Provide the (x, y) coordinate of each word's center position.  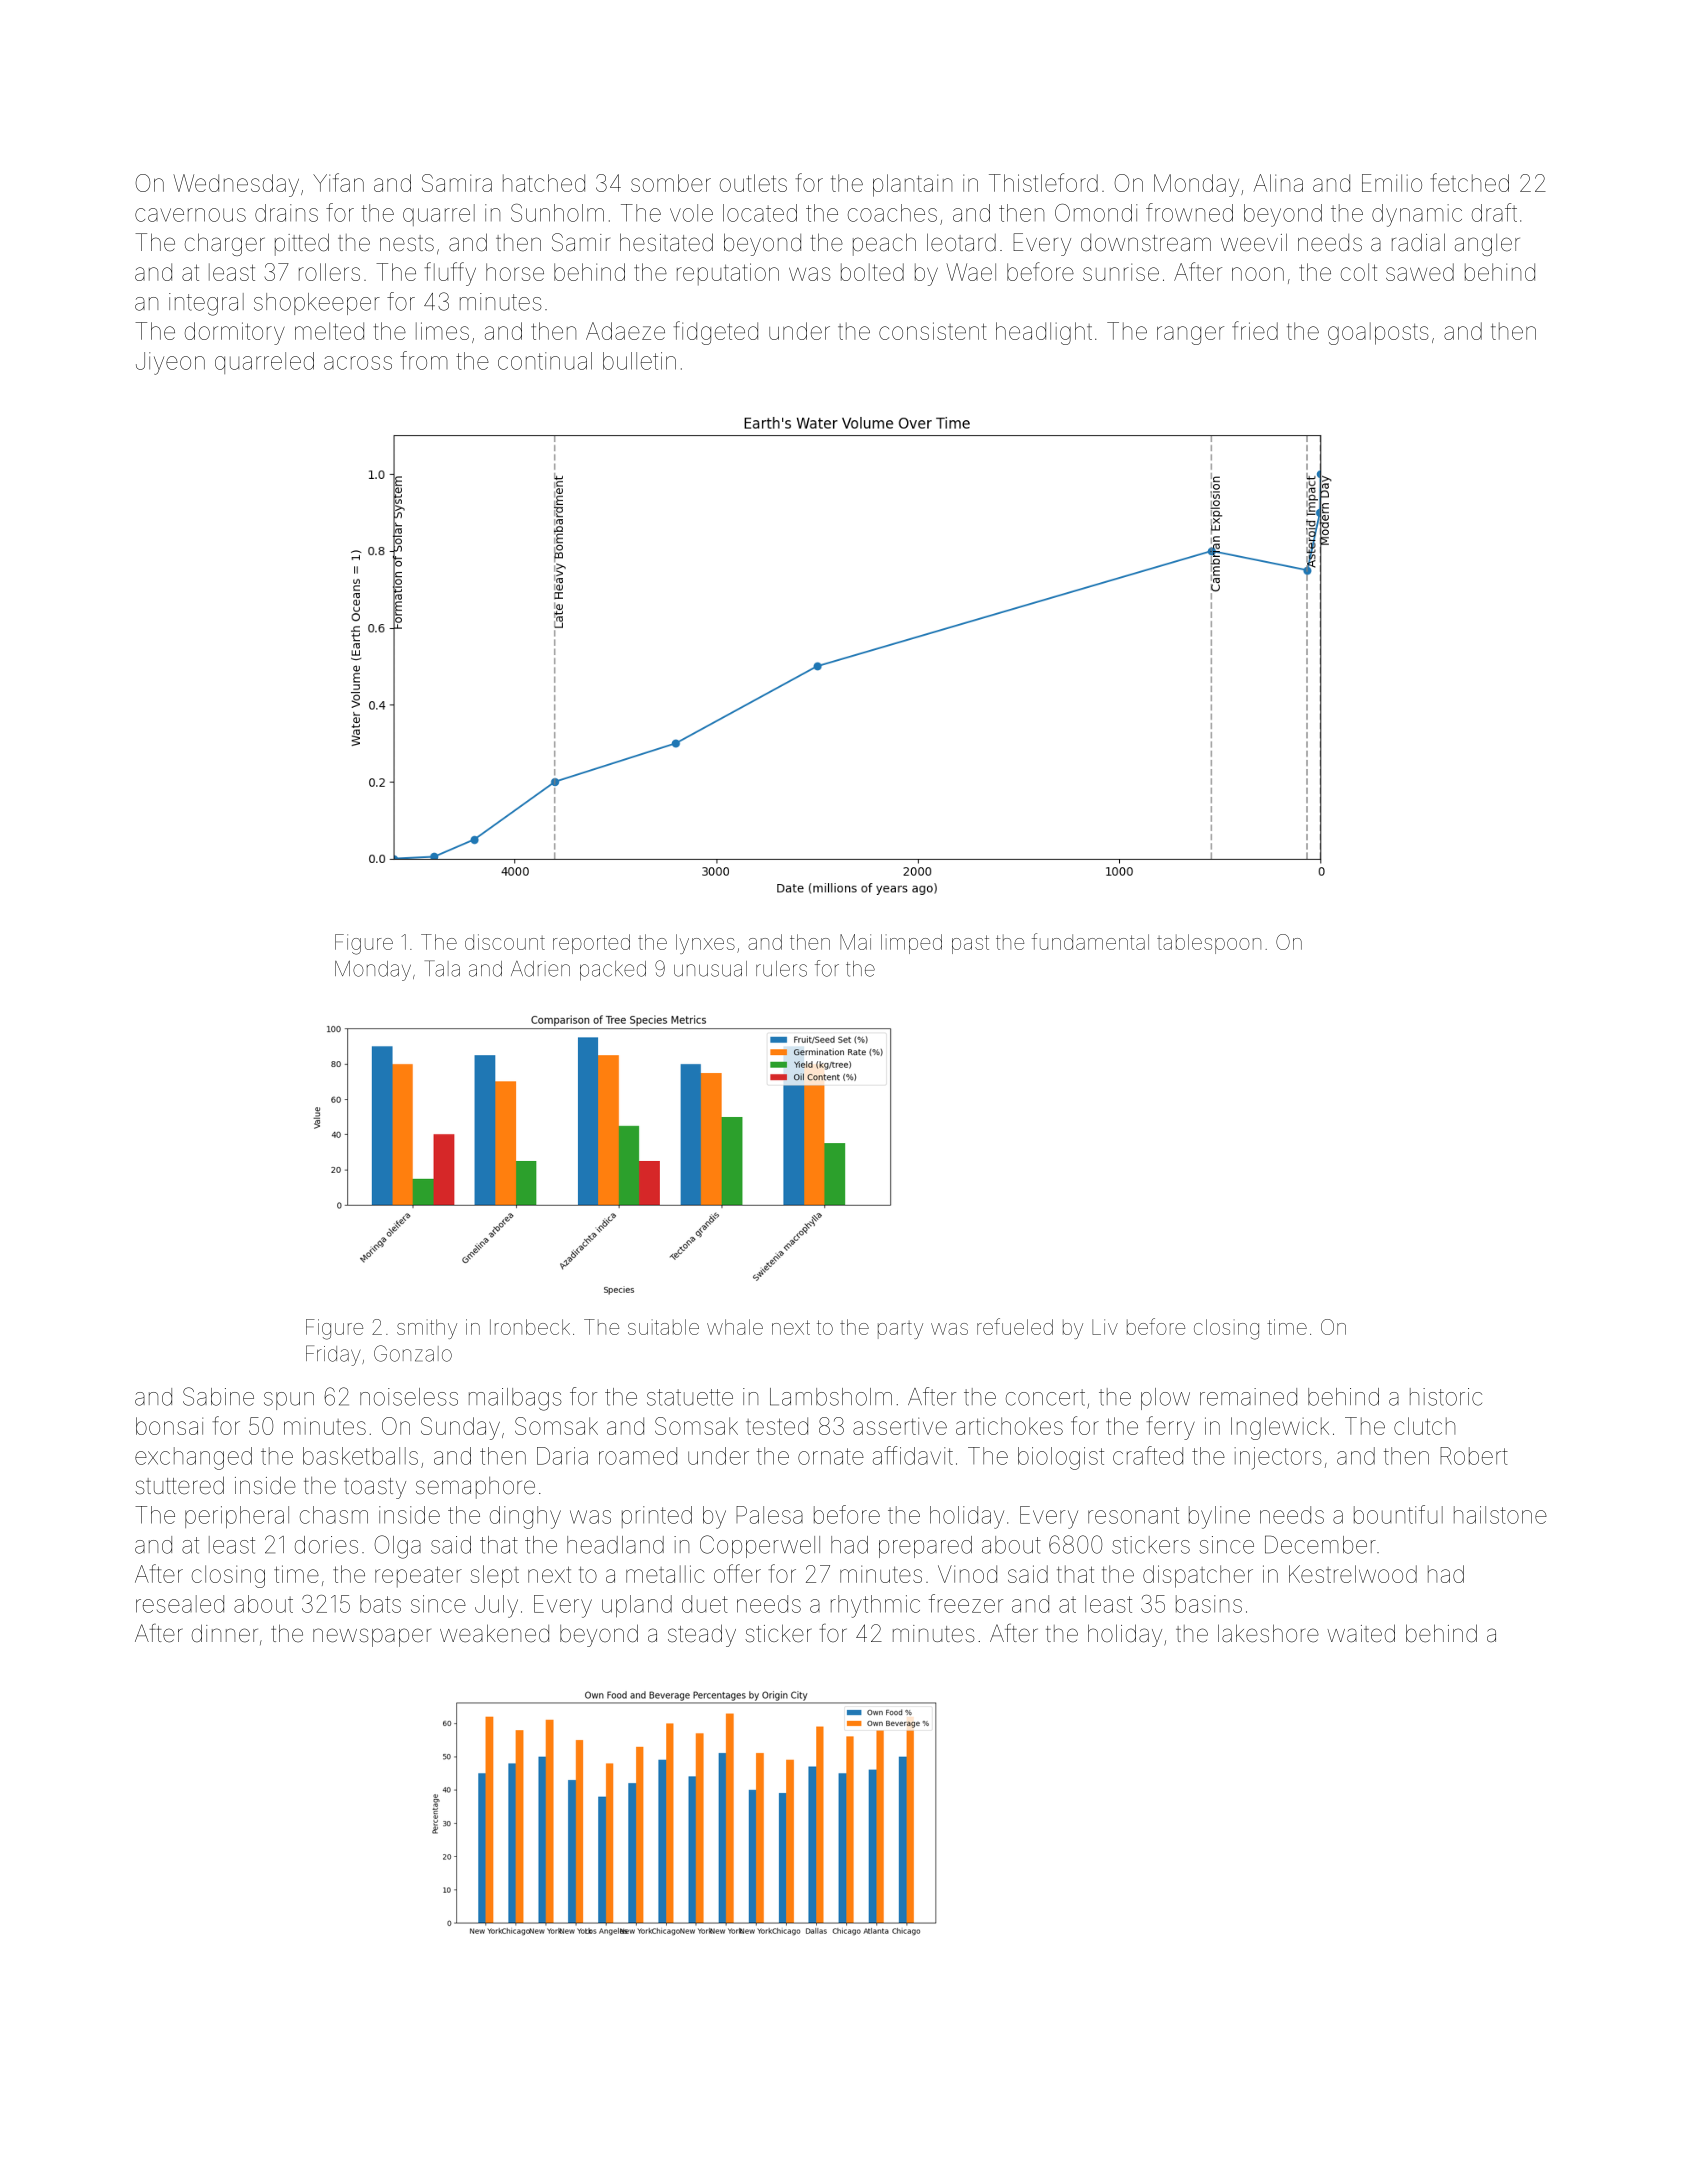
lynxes (705, 944)
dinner (225, 1633)
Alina (1278, 183)
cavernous (190, 215)
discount (505, 942)
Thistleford (1043, 182)
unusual (710, 969)
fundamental (1090, 941)
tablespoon (1209, 944)
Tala (442, 968)
